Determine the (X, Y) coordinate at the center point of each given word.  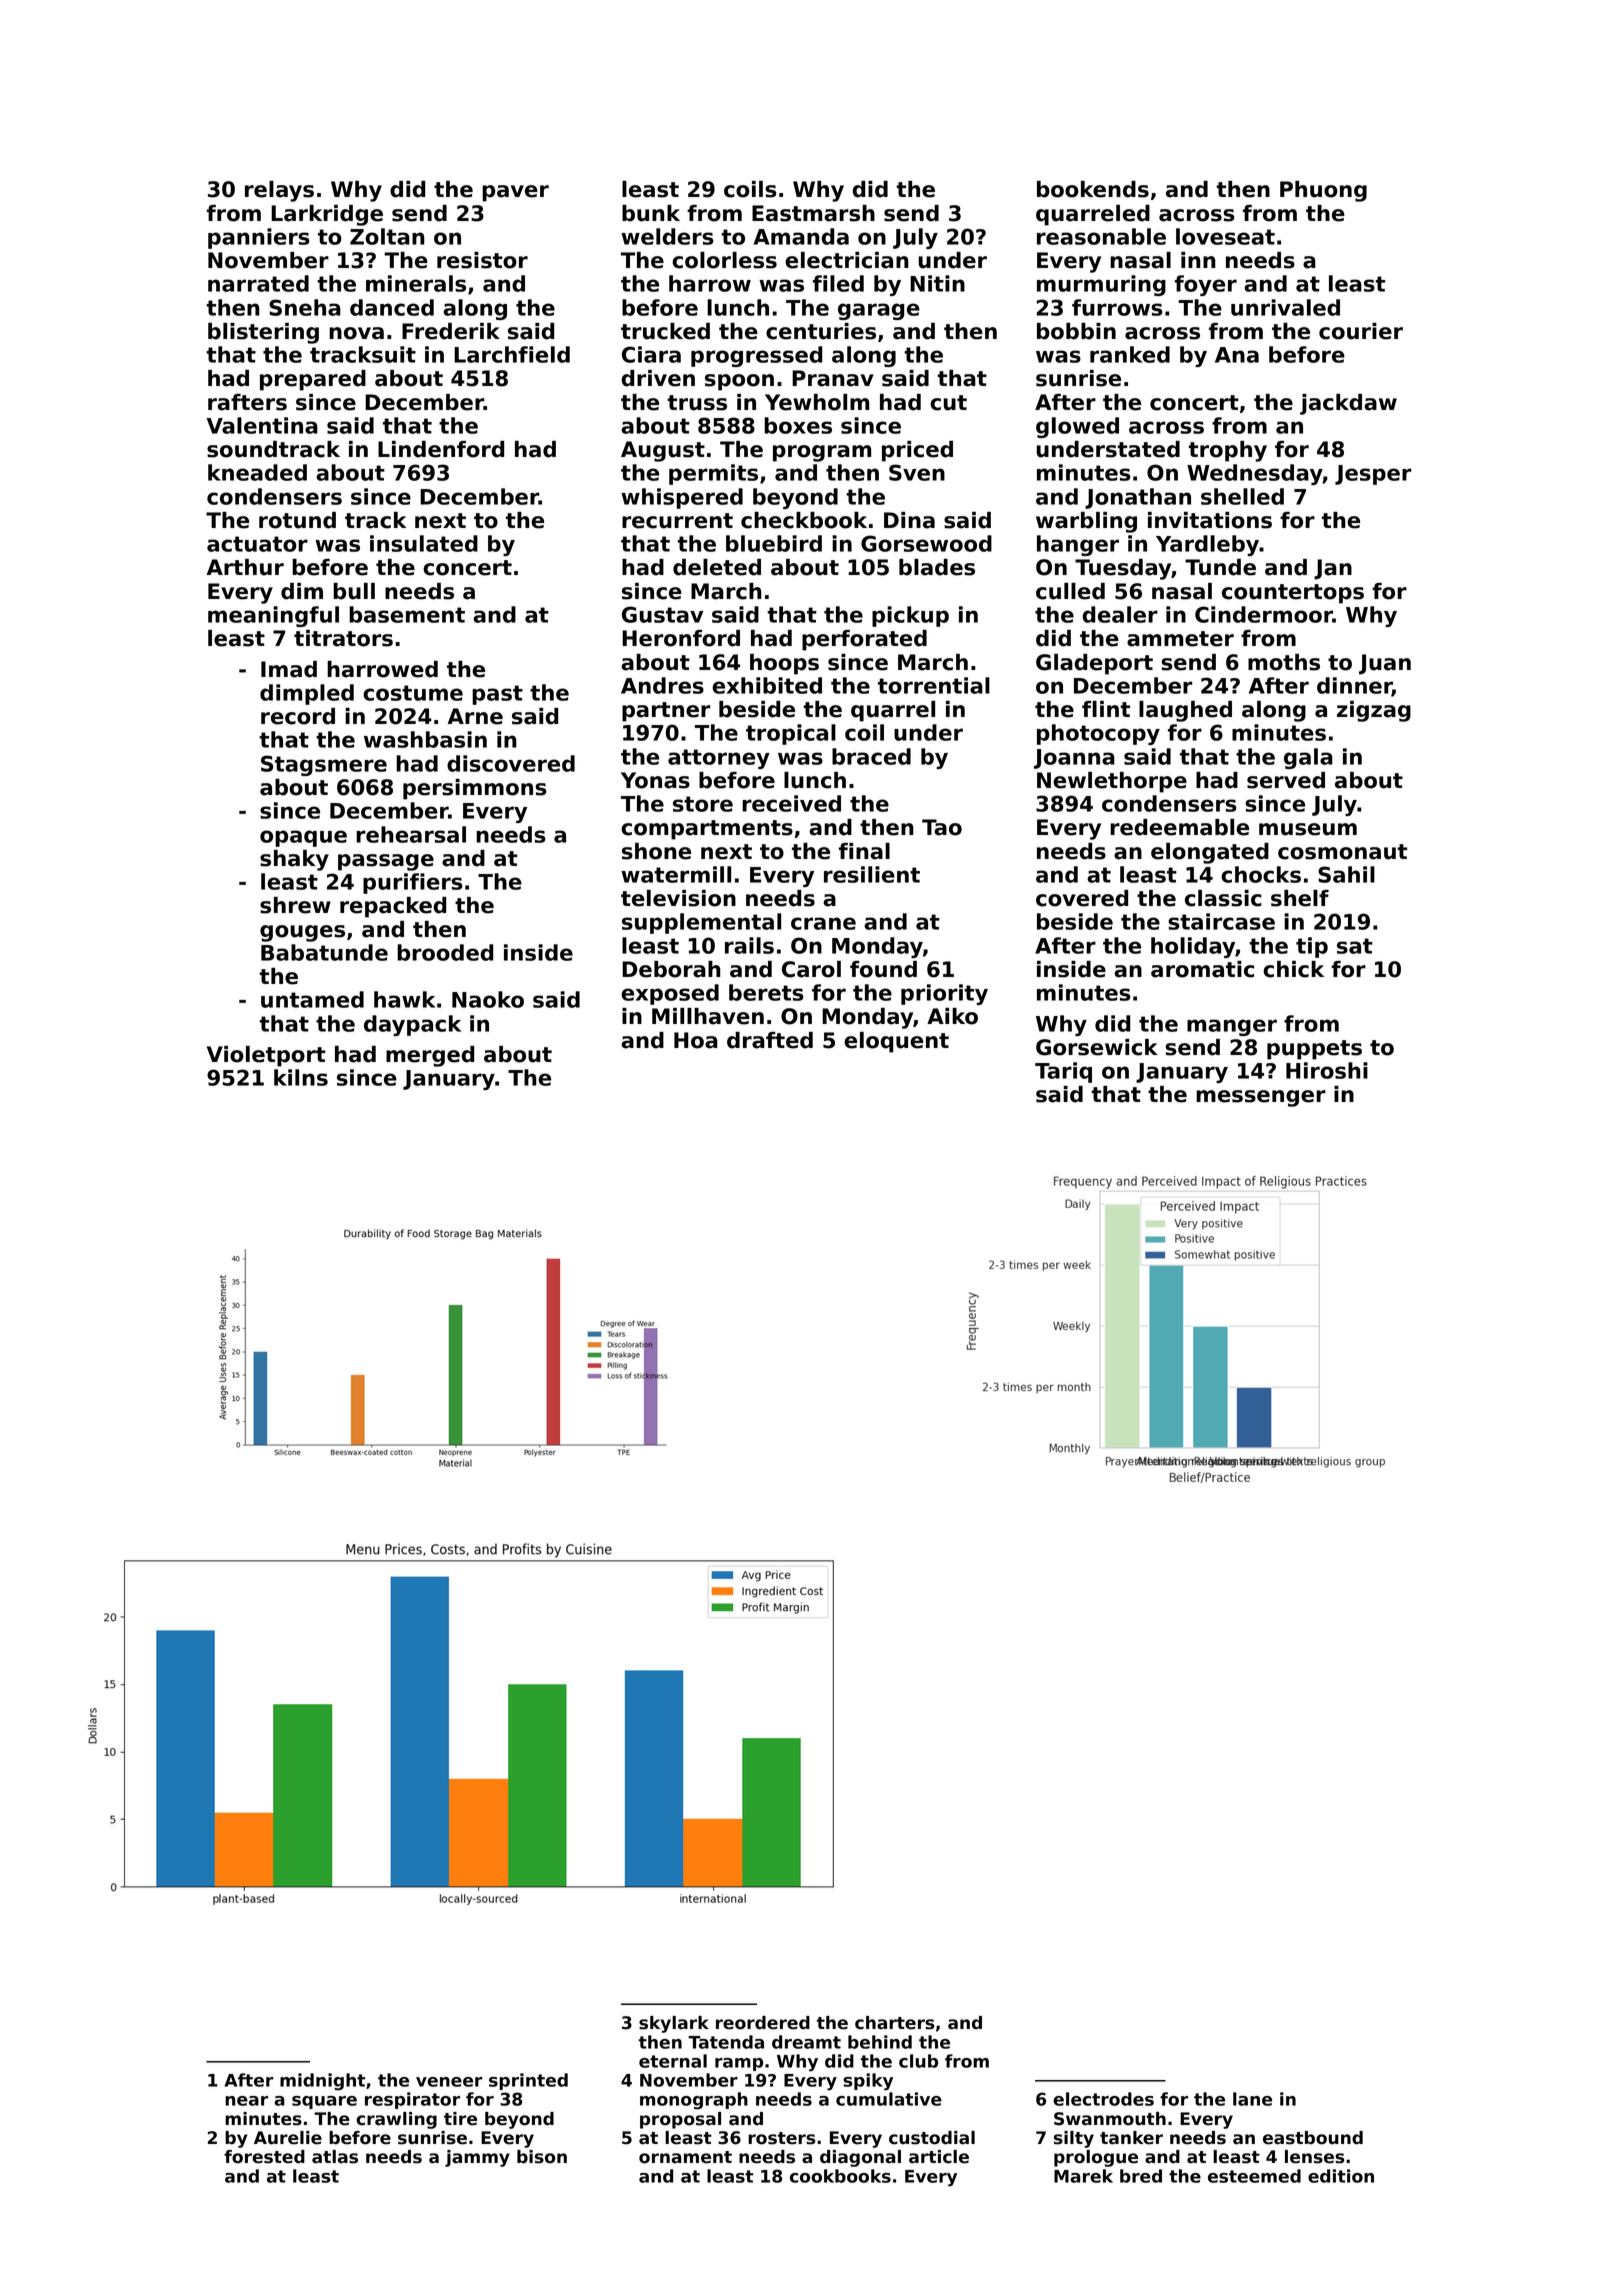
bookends (1093, 189)
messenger (1261, 1098)
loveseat (1225, 236)
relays (279, 191)
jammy (477, 2158)
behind (880, 2042)
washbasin (425, 739)
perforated (864, 640)
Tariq (1063, 1072)
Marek (1083, 2176)
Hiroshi (1327, 1070)
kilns (301, 1077)
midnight (322, 2082)
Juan (1385, 664)
